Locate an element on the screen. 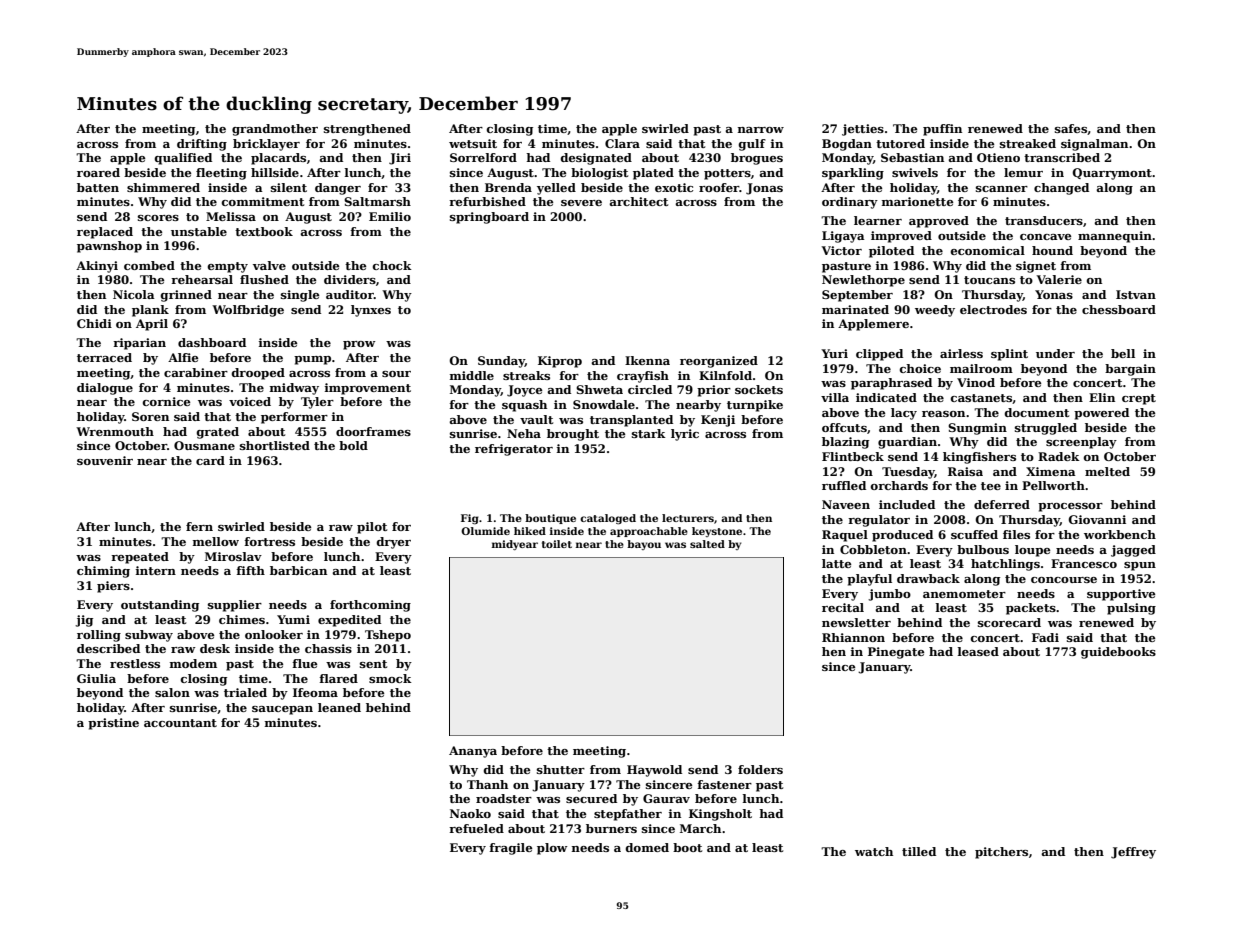 This screenshot has width=1233, height=952. grandmother is located at coordinates (275, 130).
